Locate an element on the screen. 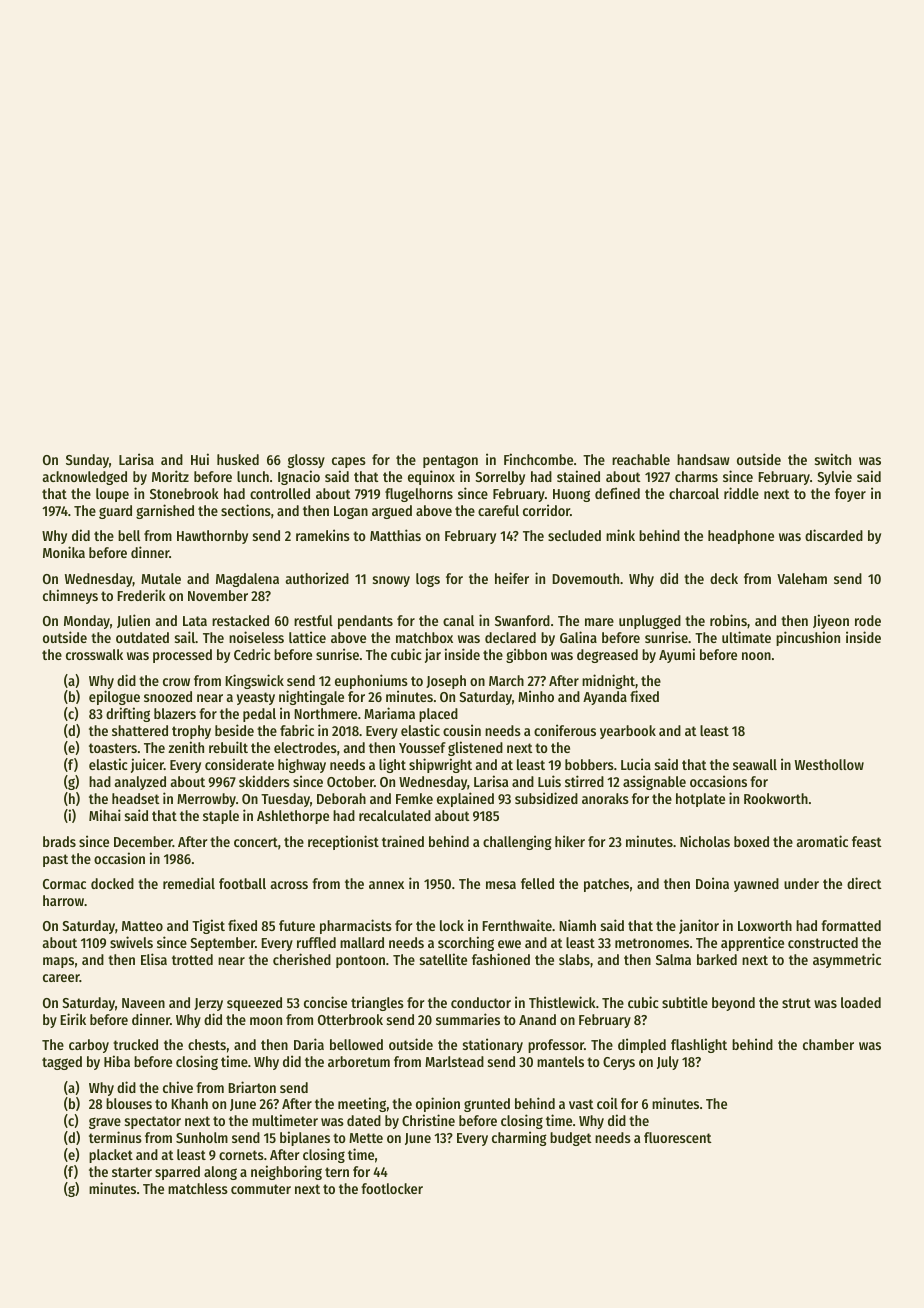 The image size is (924, 1308). glossy is located at coordinates (306, 461).
